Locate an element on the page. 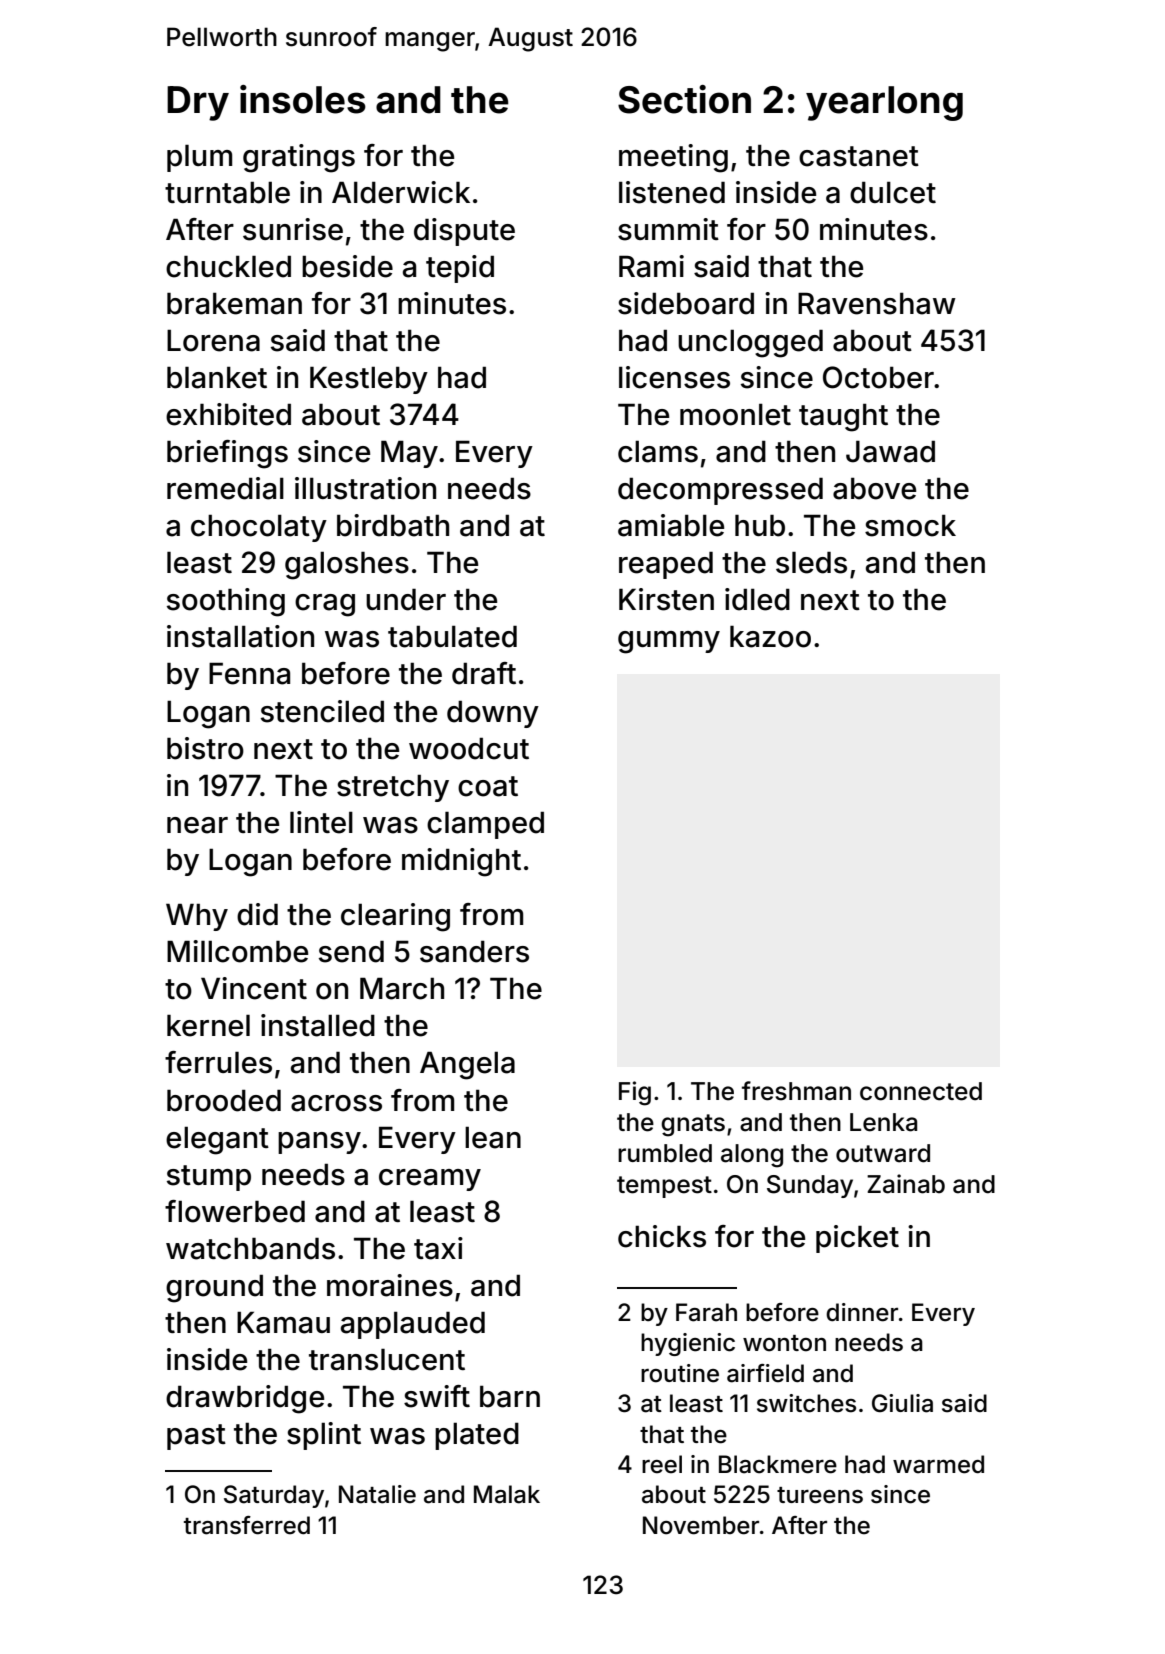  Why is located at coordinates (197, 917).
